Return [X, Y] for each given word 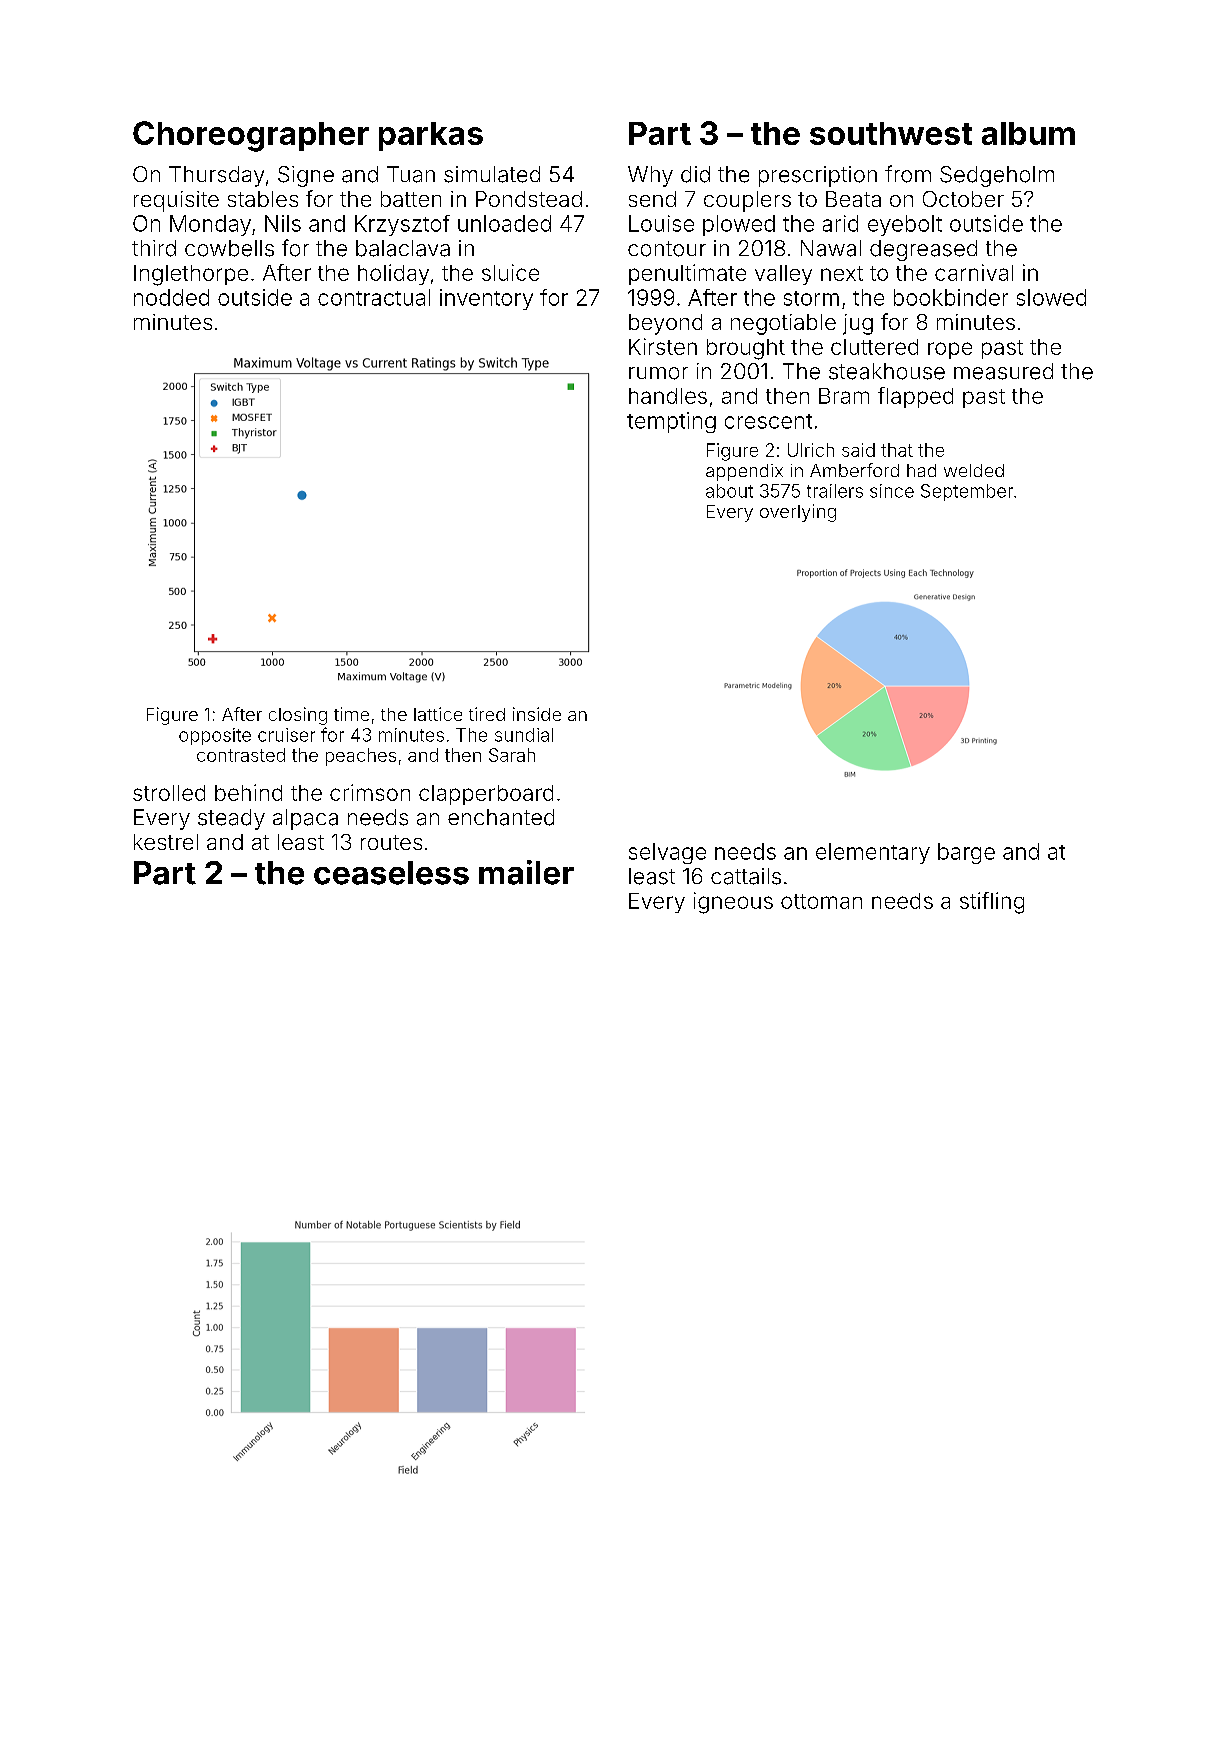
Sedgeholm [997, 176]
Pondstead [529, 199]
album [1028, 133]
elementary [873, 853]
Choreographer [251, 136]
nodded [171, 297]
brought [746, 349]
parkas [431, 136]
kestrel [166, 842]
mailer [526, 872]
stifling [992, 903]
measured [1003, 371]
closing [298, 716]
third [154, 248]
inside [537, 714]
